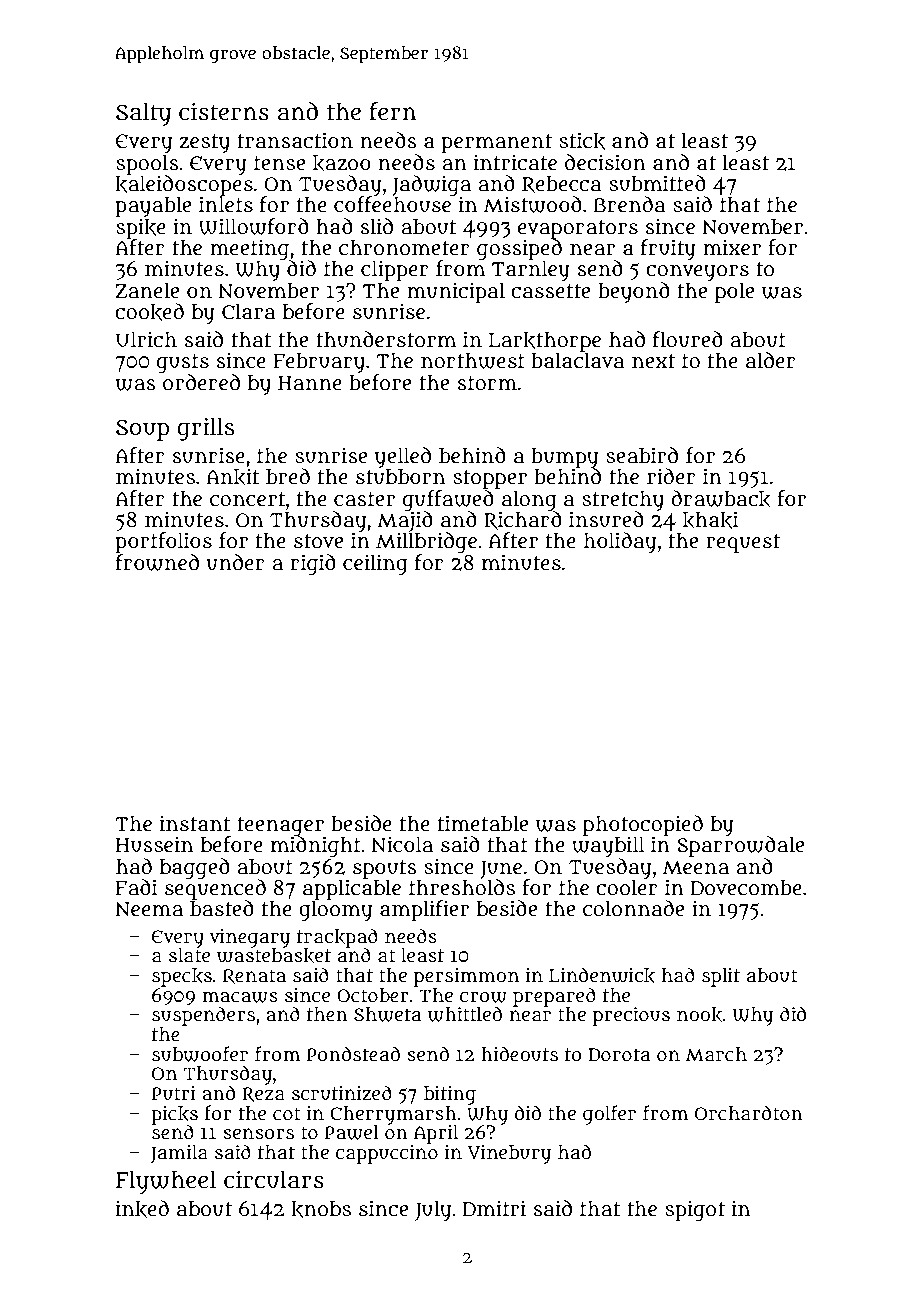 The height and width of the document is (1308, 924). Describe the element at coordinates (721, 499) in the document. I see `drawback` at that location.
